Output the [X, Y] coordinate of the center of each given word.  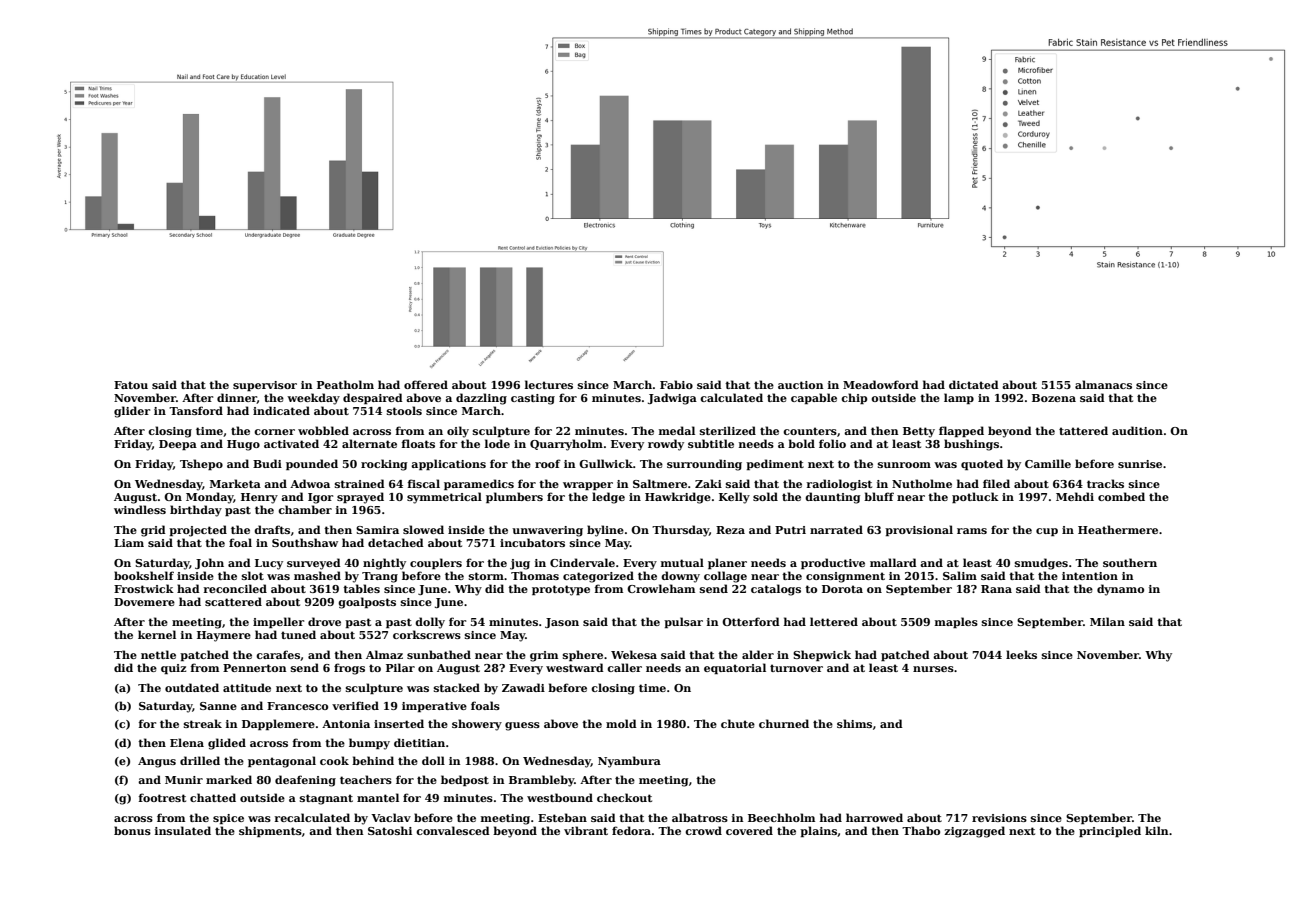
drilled [200, 760]
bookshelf [144, 575]
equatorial [735, 668]
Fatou [131, 385]
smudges [1041, 564]
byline [605, 531]
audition [1137, 430]
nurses [933, 669]
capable [814, 398]
